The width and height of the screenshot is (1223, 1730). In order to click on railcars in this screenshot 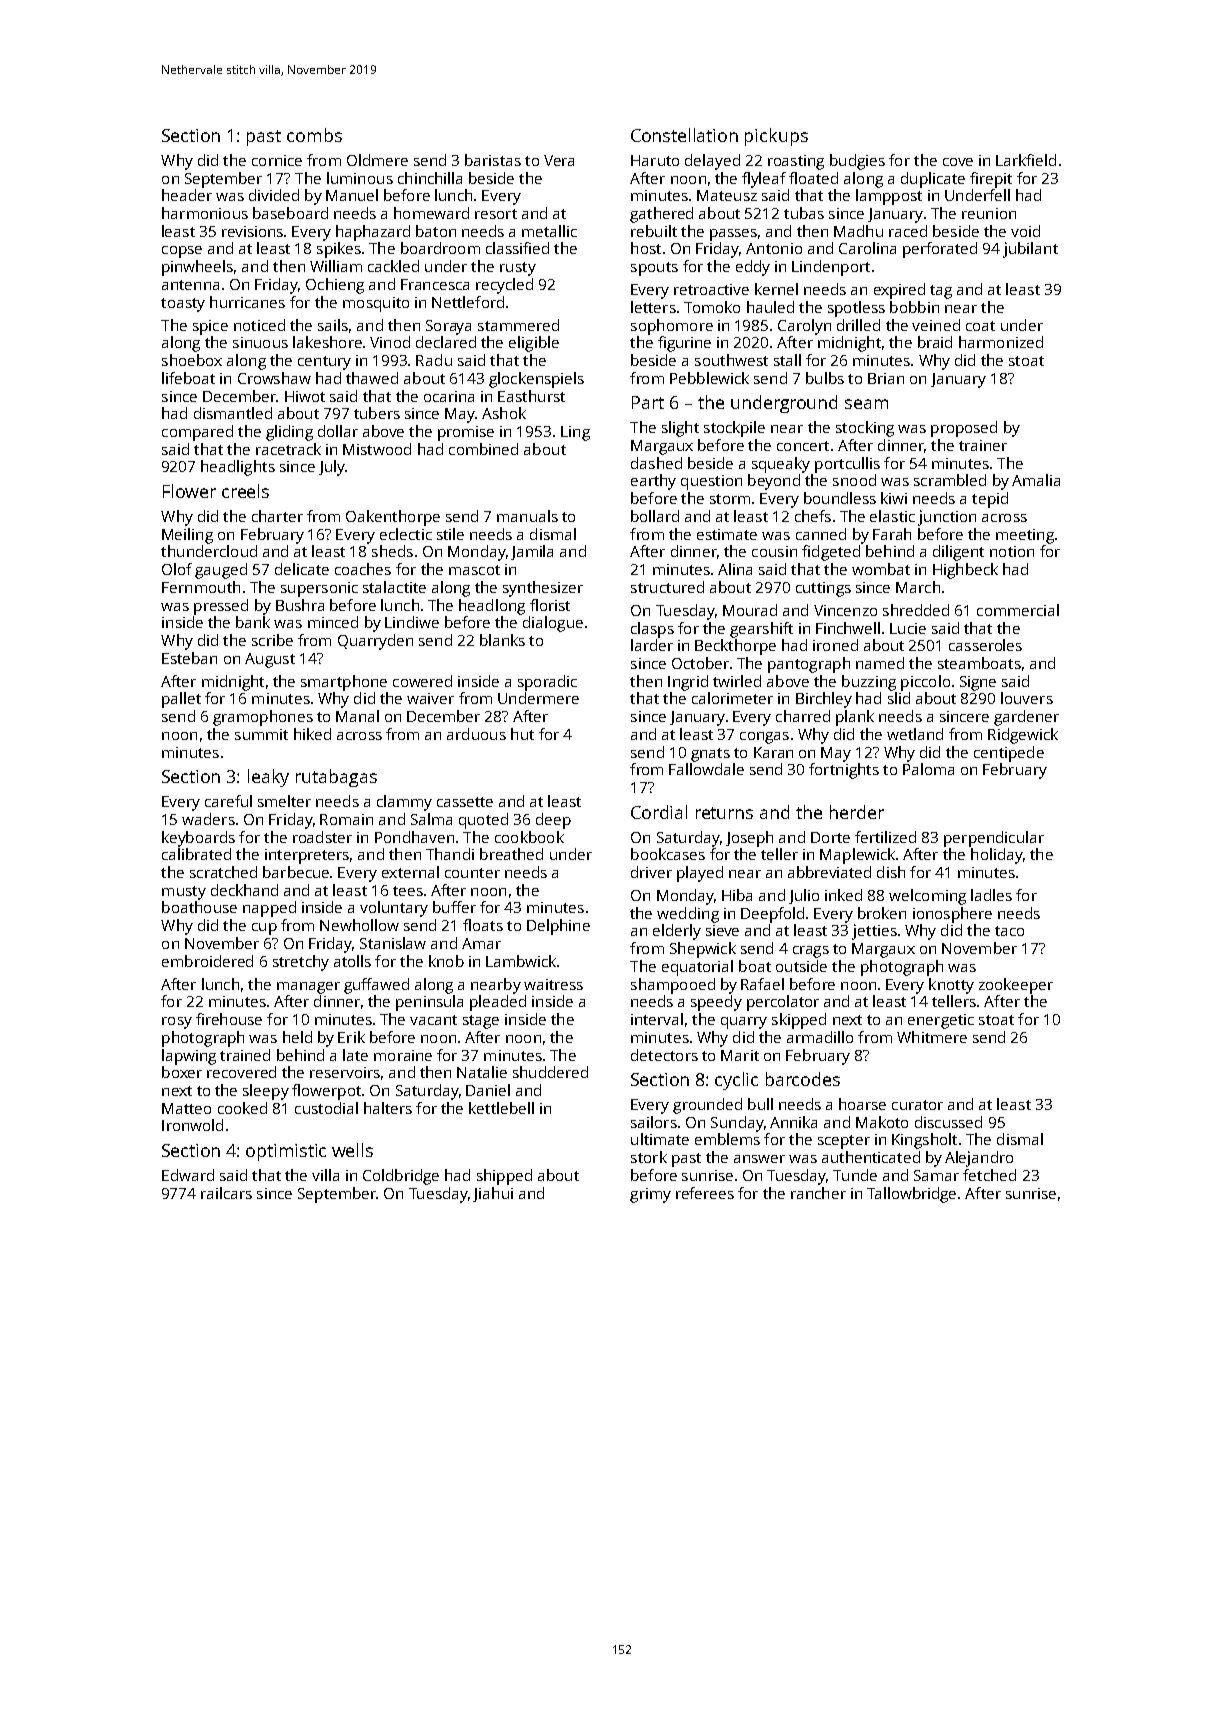, I will do `click(226, 1193)`.
